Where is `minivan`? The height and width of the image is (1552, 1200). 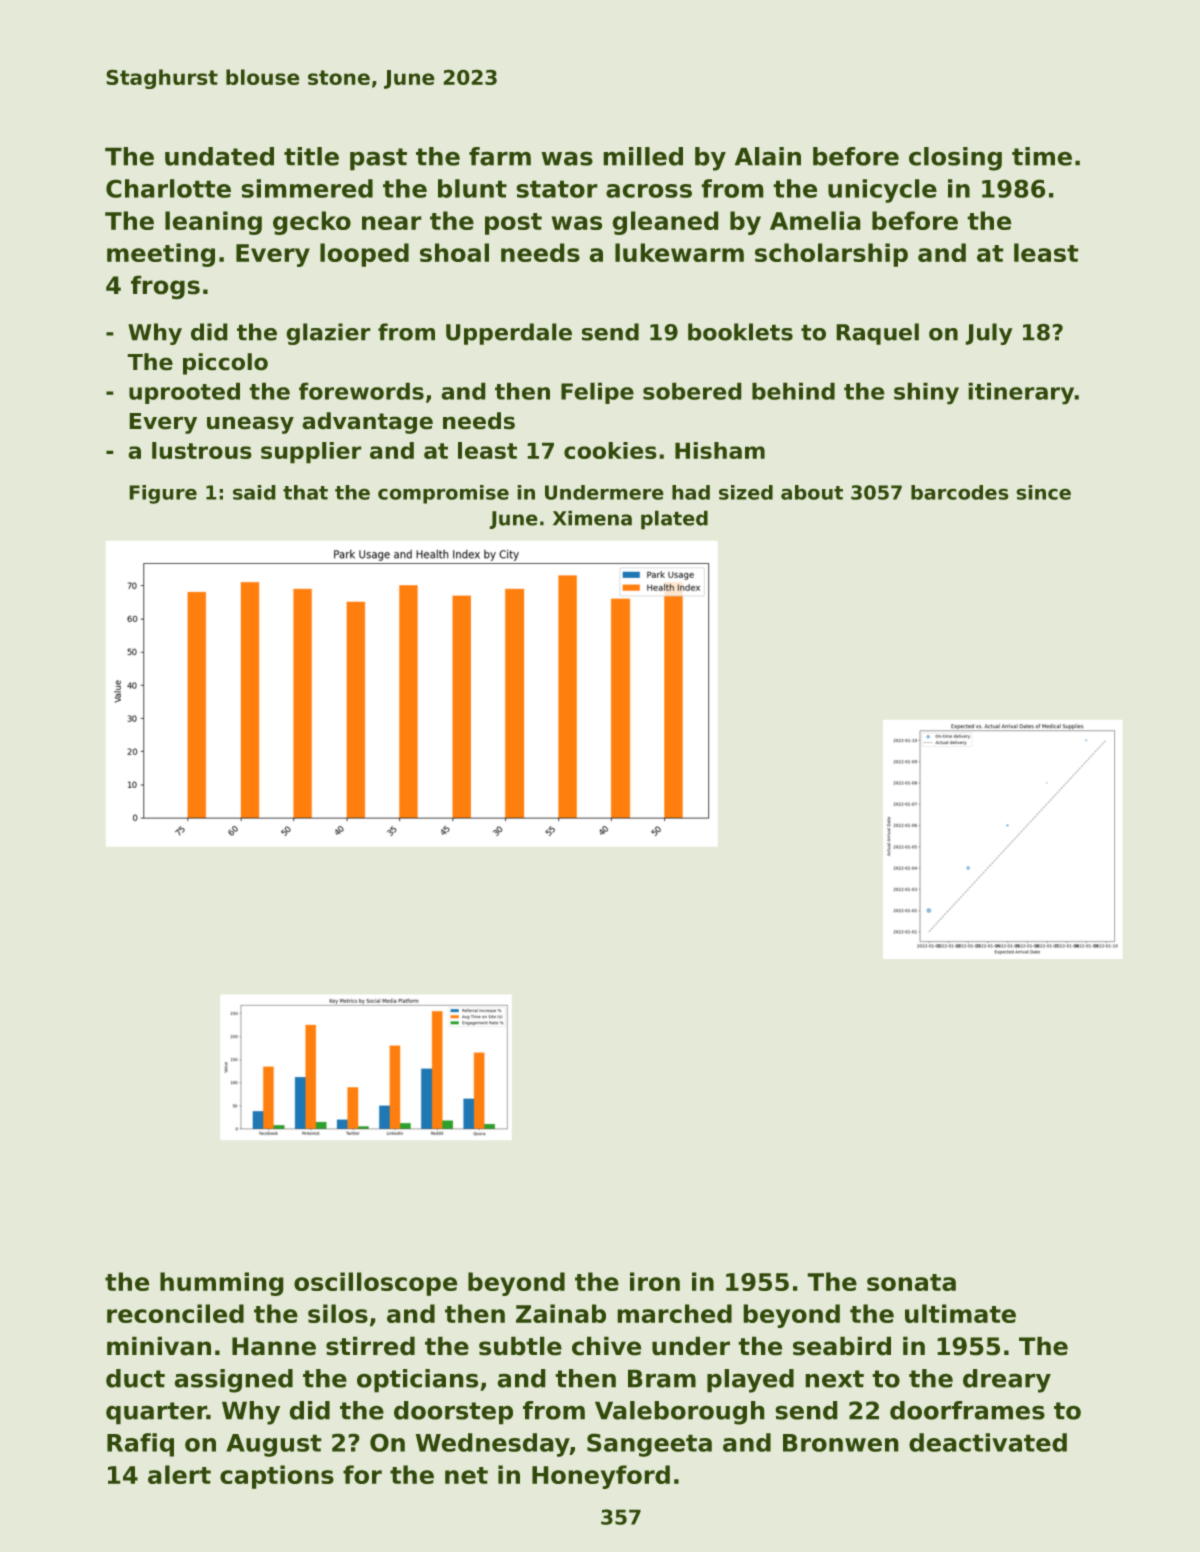
minivan is located at coordinates (159, 1346).
